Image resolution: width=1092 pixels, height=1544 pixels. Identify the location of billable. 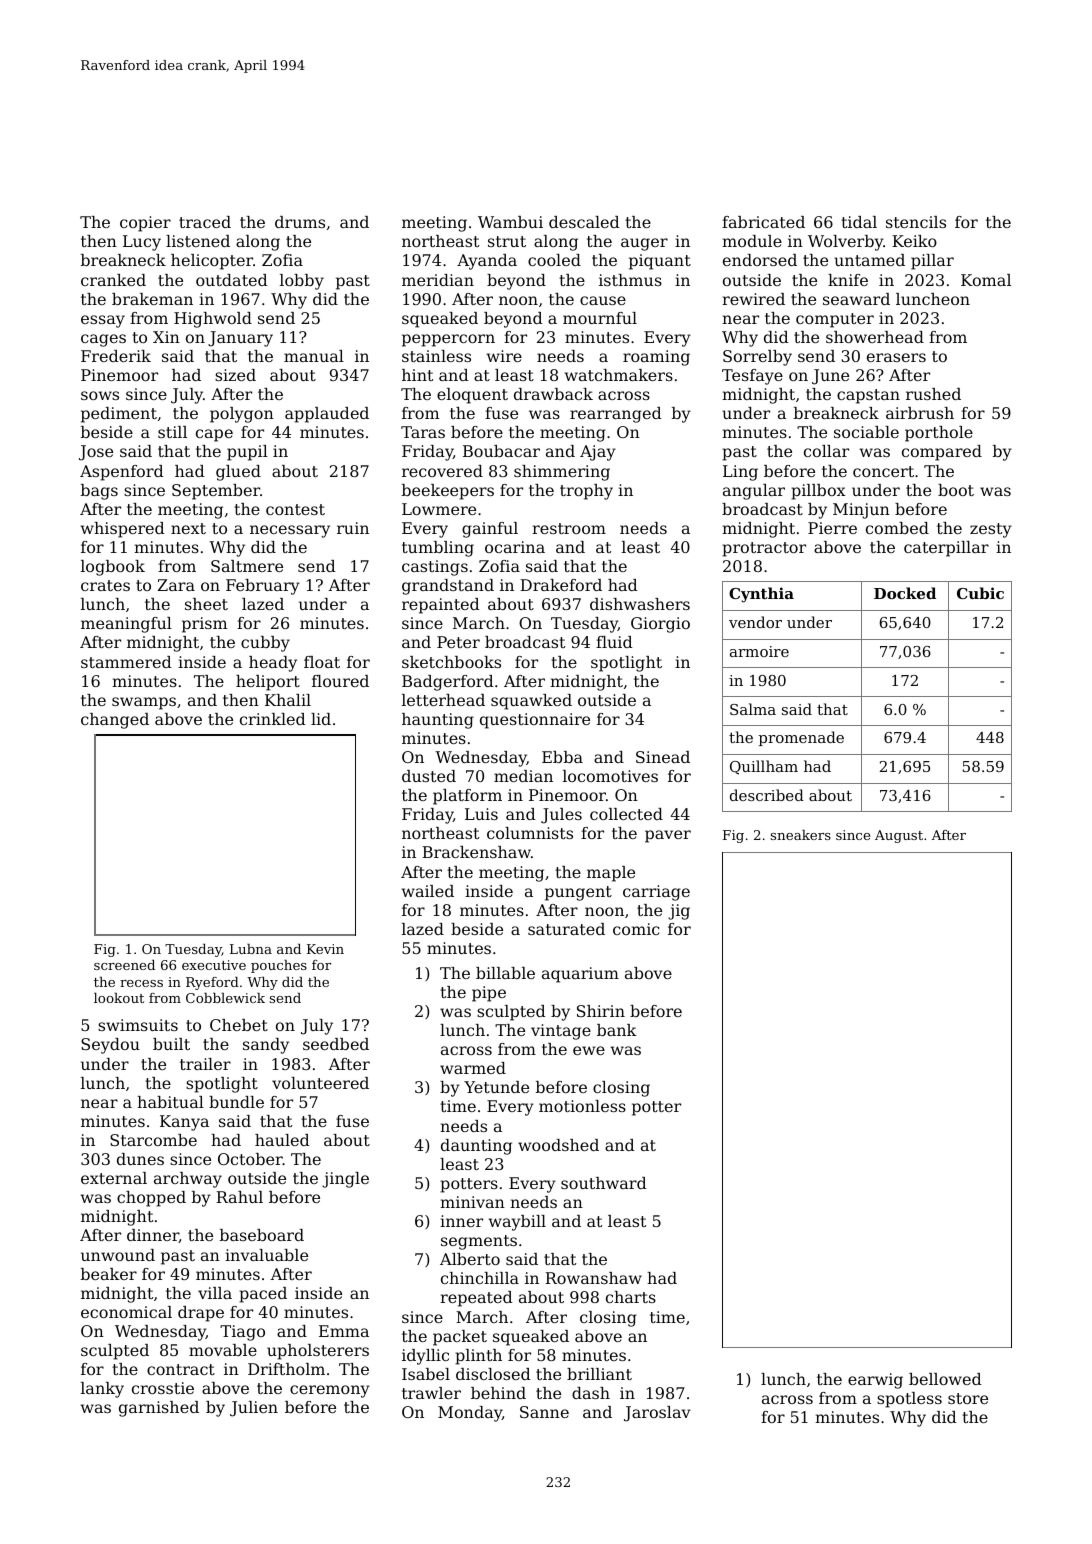
(505, 973).
